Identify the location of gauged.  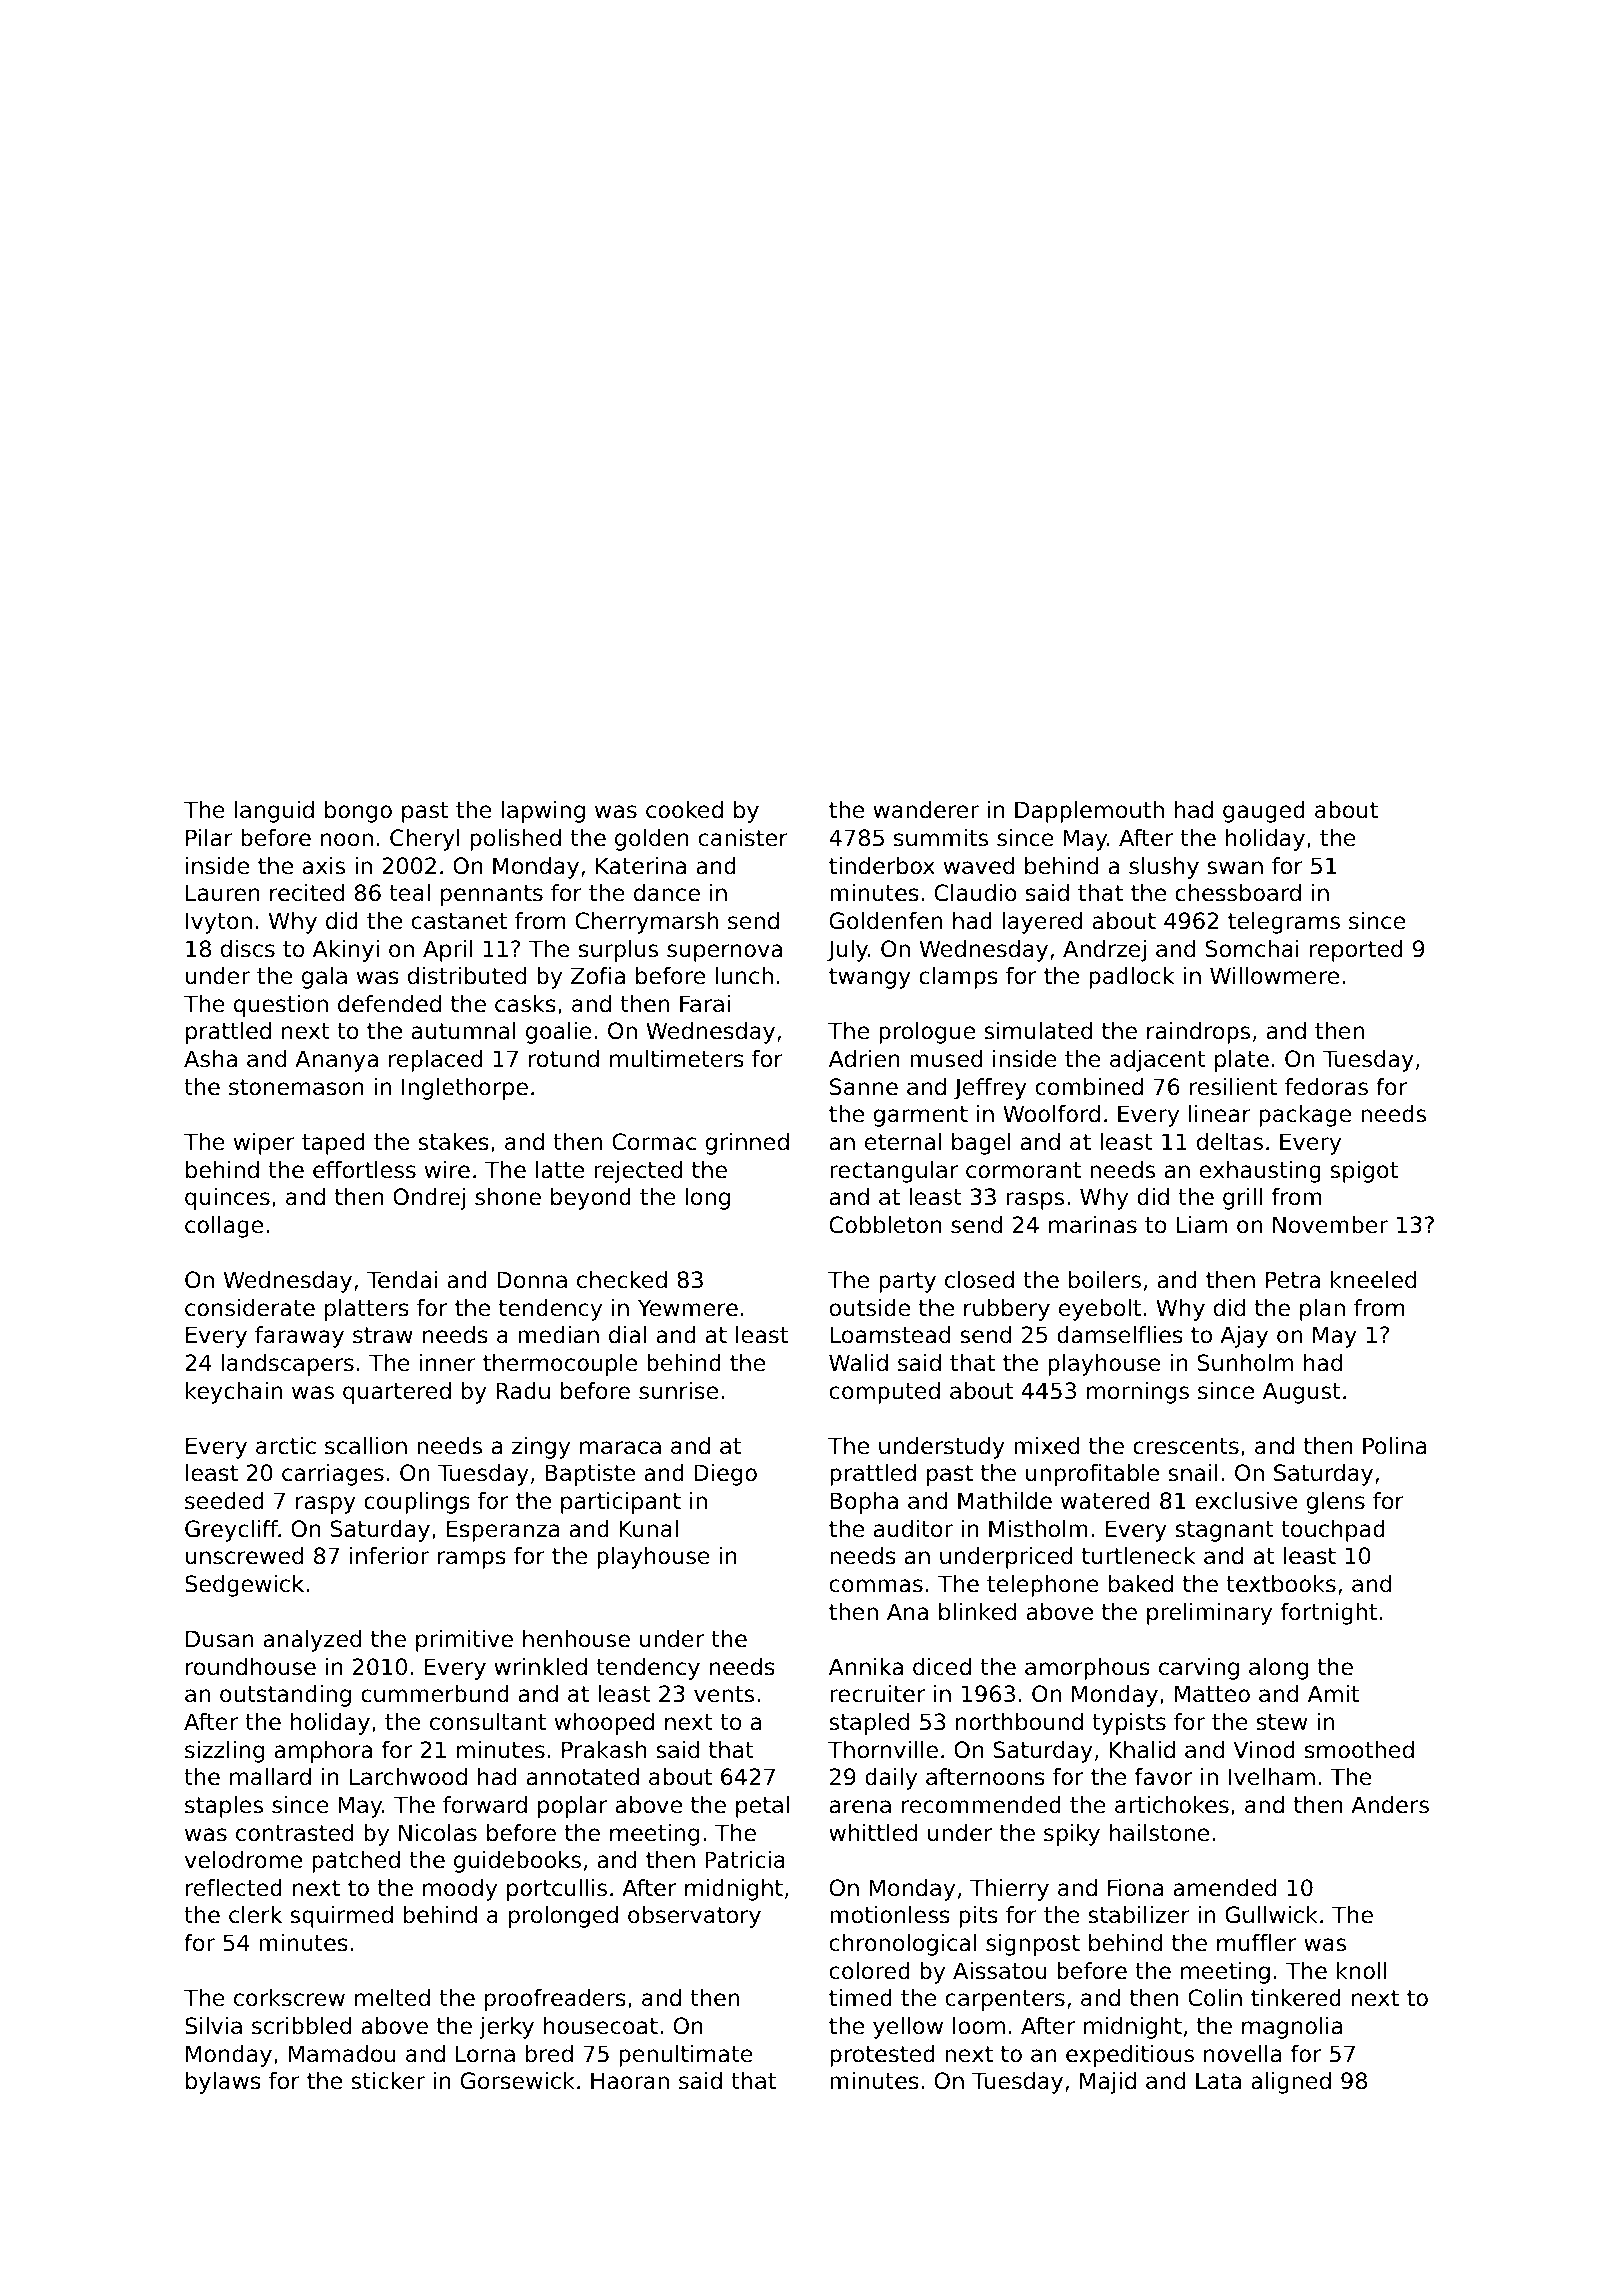
(1264, 812).
